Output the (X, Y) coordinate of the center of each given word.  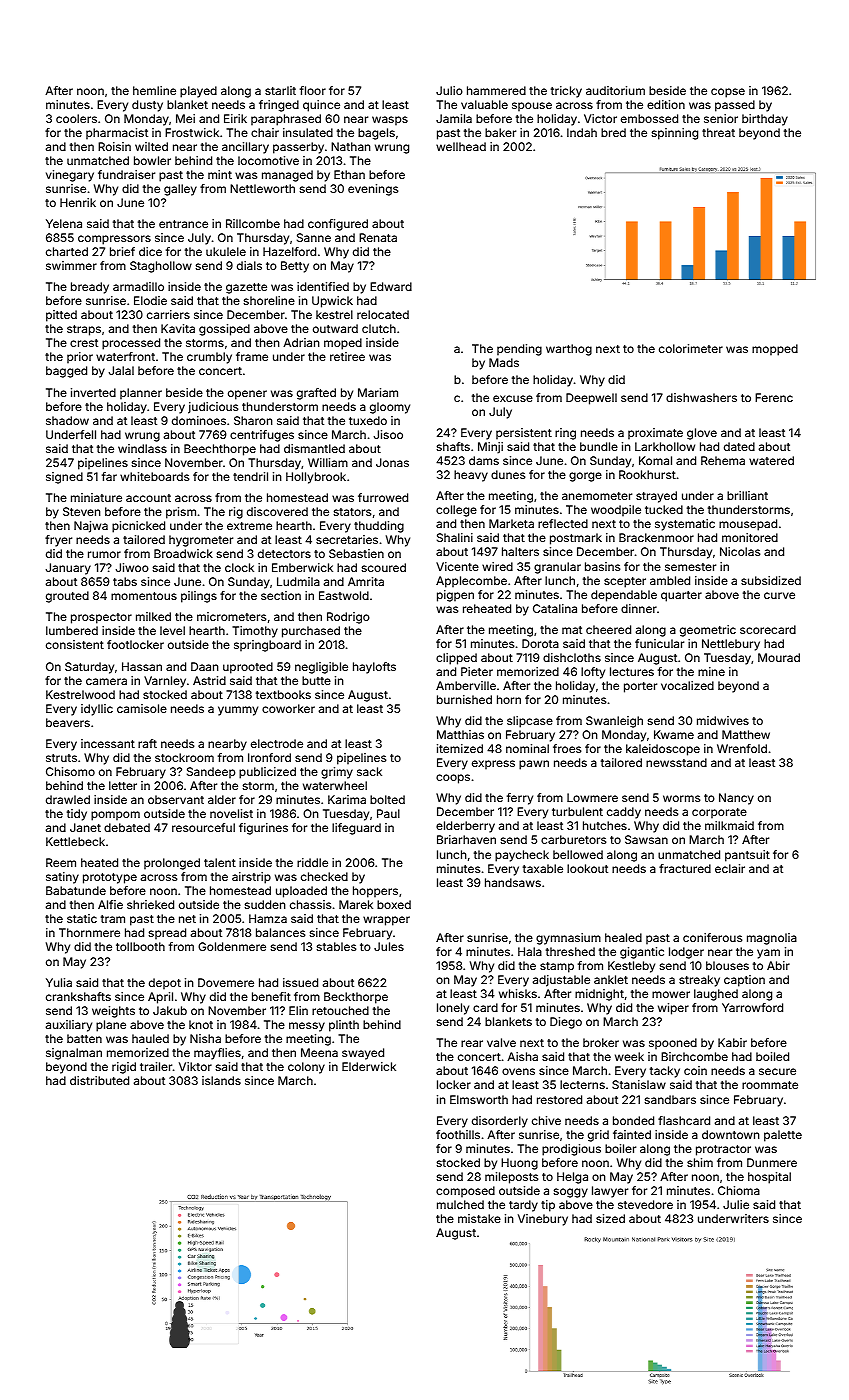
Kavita (178, 328)
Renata (378, 237)
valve (501, 1042)
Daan (205, 666)
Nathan (351, 146)
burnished (464, 699)
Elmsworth (479, 1099)
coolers (76, 118)
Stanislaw (639, 1084)
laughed (716, 995)
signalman (74, 1054)
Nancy (736, 799)
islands (221, 1080)
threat (718, 132)
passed (735, 106)
